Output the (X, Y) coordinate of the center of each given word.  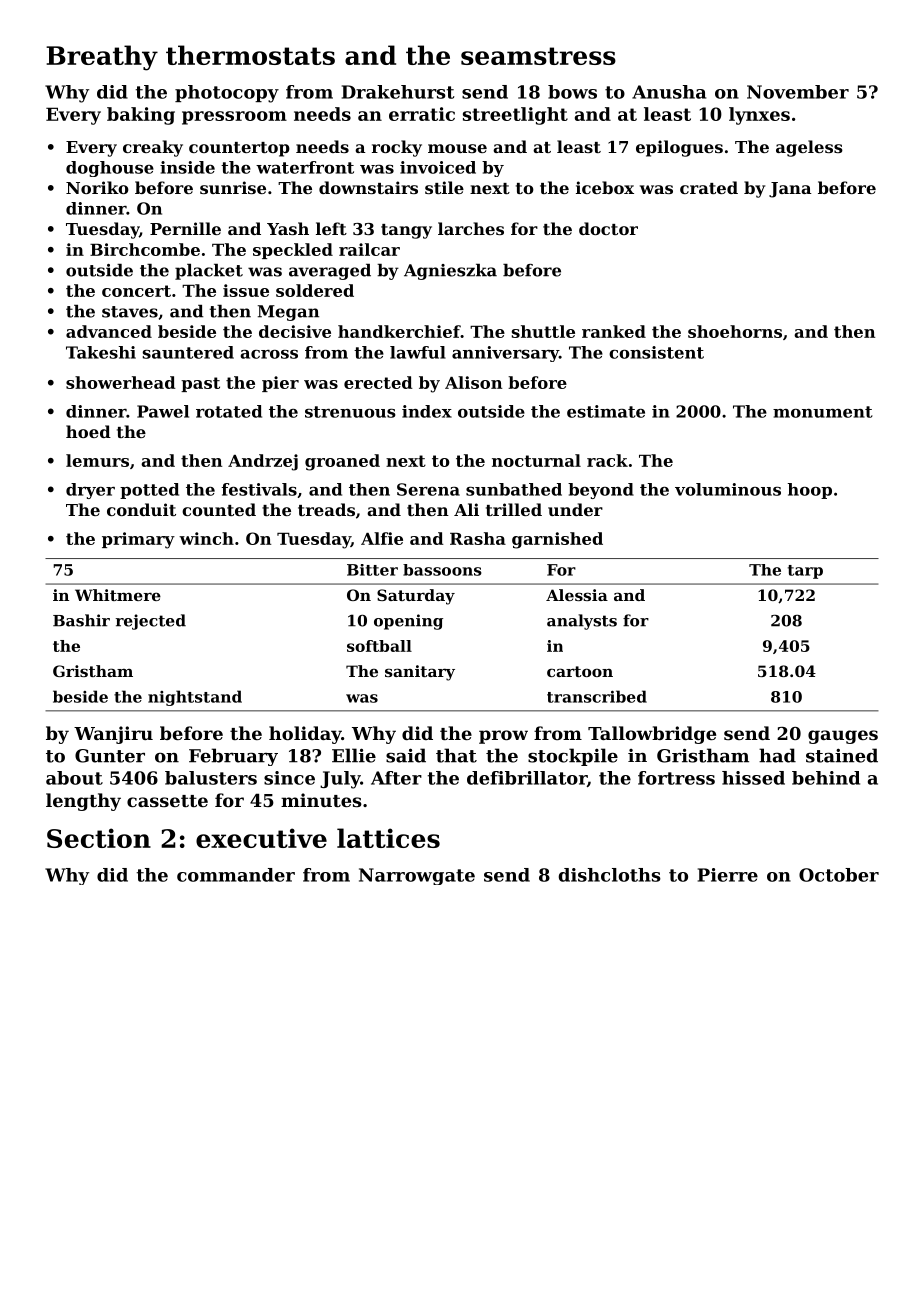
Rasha (478, 538)
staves (130, 312)
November (798, 92)
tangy (406, 231)
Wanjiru (113, 735)
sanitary (420, 673)
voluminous (728, 489)
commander (236, 875)
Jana (790, 190)
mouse (457, 148)
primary (138, 540)
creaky (153, 148)
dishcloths (610, 875)
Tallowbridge (652, 735)
